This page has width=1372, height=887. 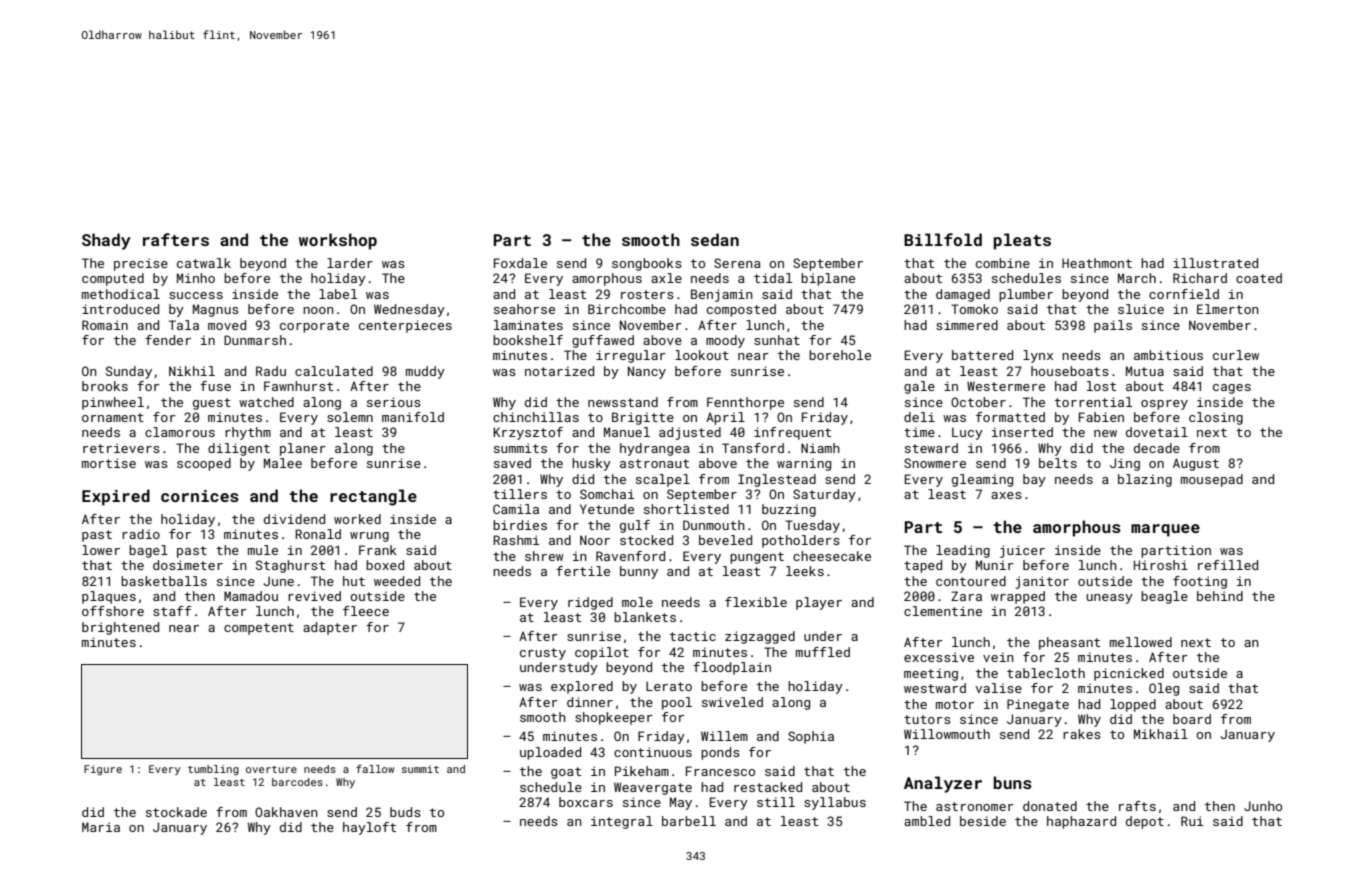 I want to click on decade, so click(x=1157, y=448).
